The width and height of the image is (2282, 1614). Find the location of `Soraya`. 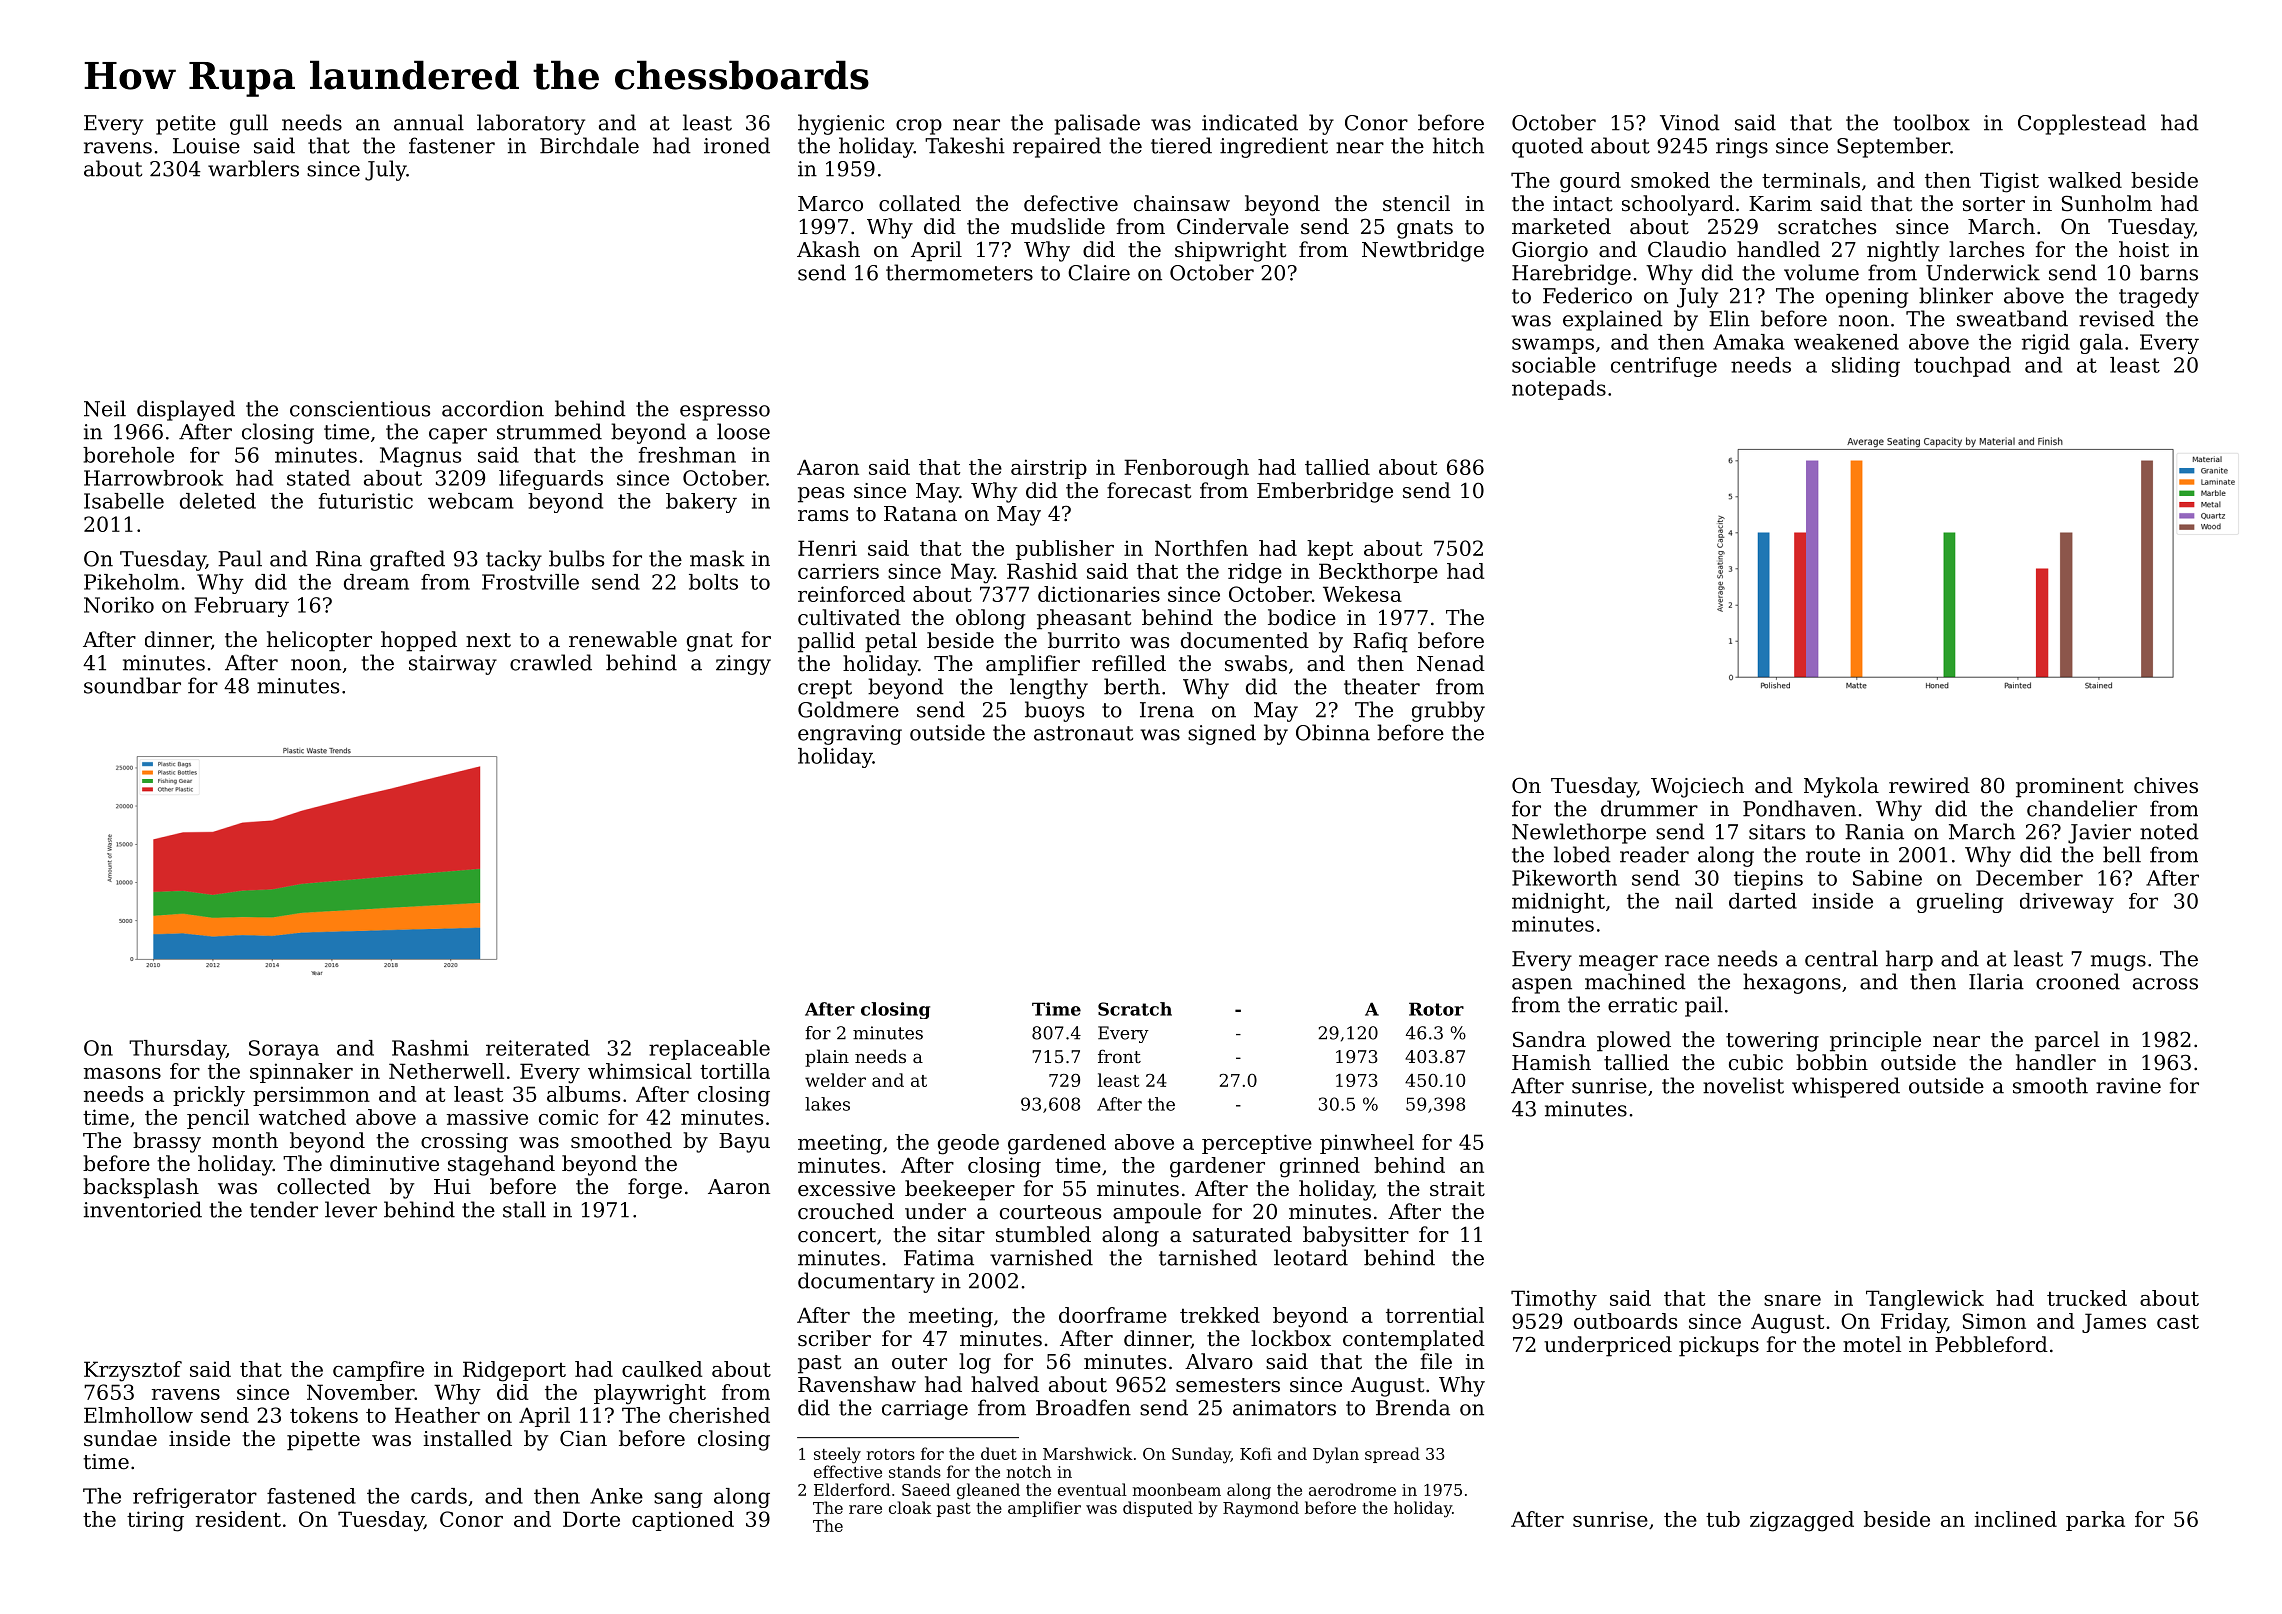

Soraya is located at coordinates (284, 1050).
